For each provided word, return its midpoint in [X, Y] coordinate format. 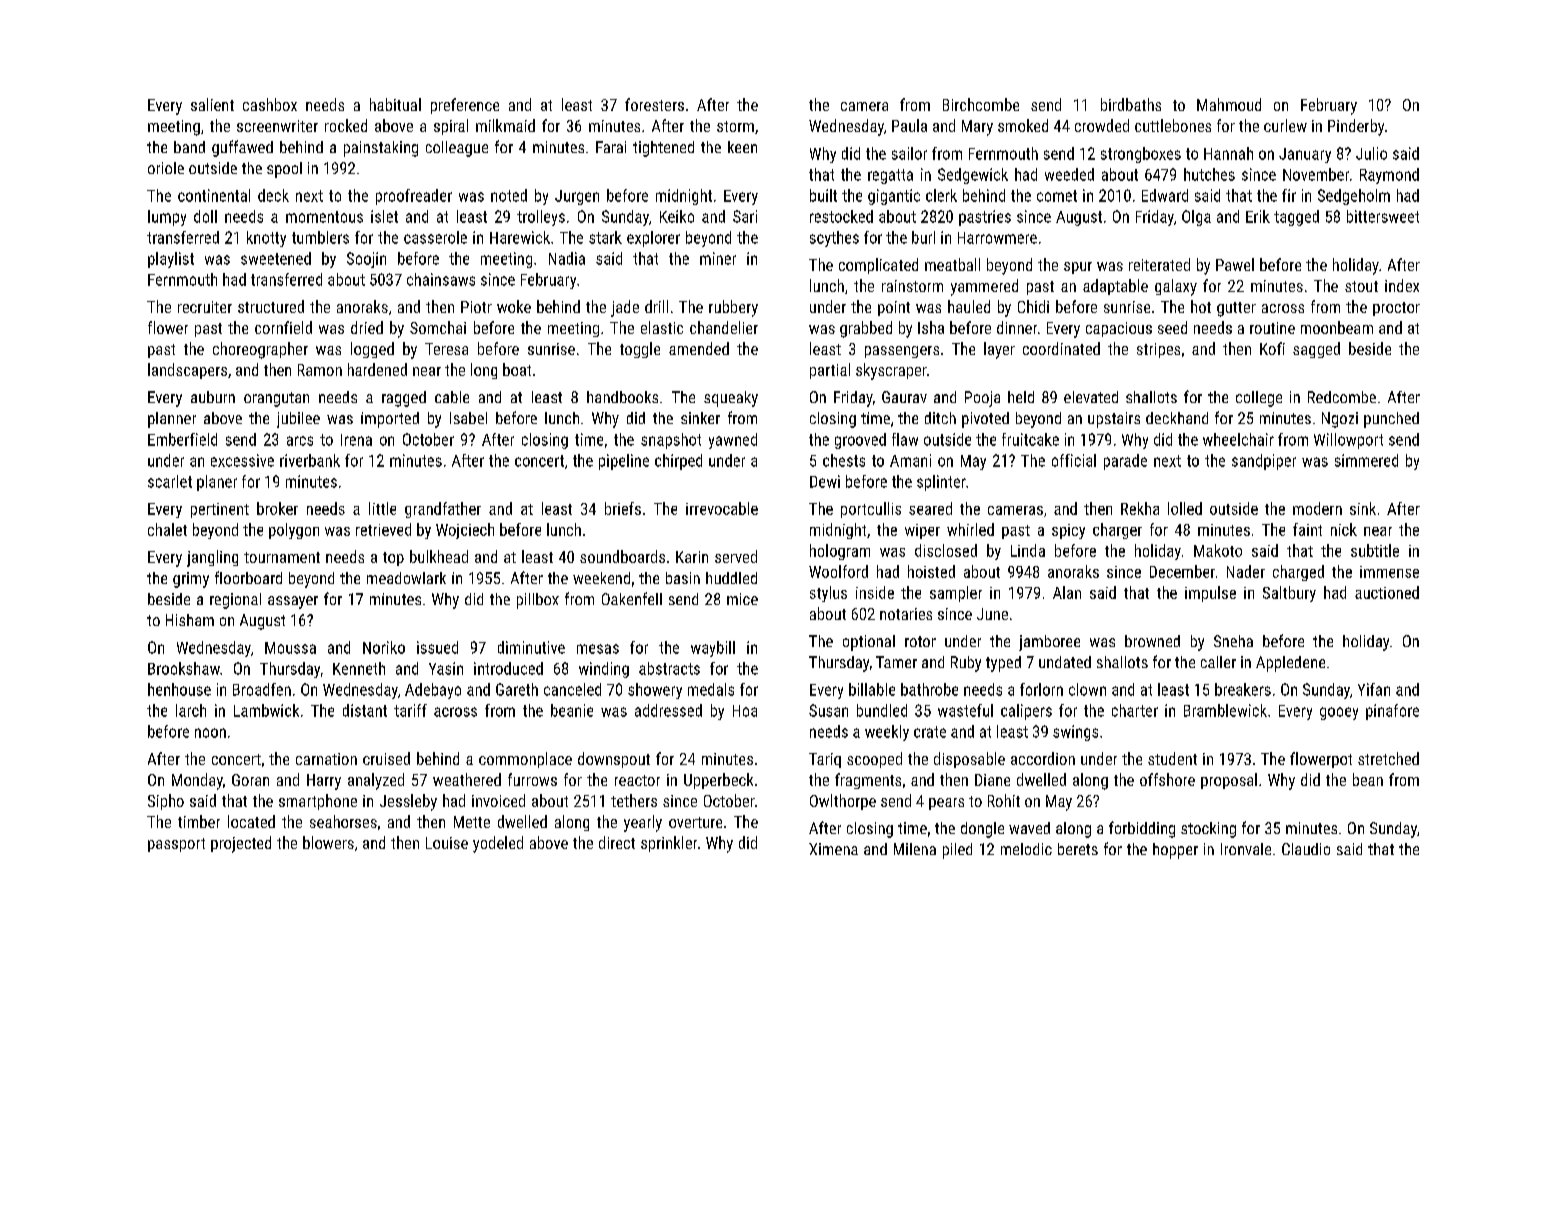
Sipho [166, 802]
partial [830, 371]
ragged [404, 399]
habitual [395, 104]
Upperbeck [718, 781]
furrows [532, 779]
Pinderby [1356, 127]
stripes [1158, 350]
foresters [654, 104]
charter [1135, 710]
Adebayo [433, 691]
